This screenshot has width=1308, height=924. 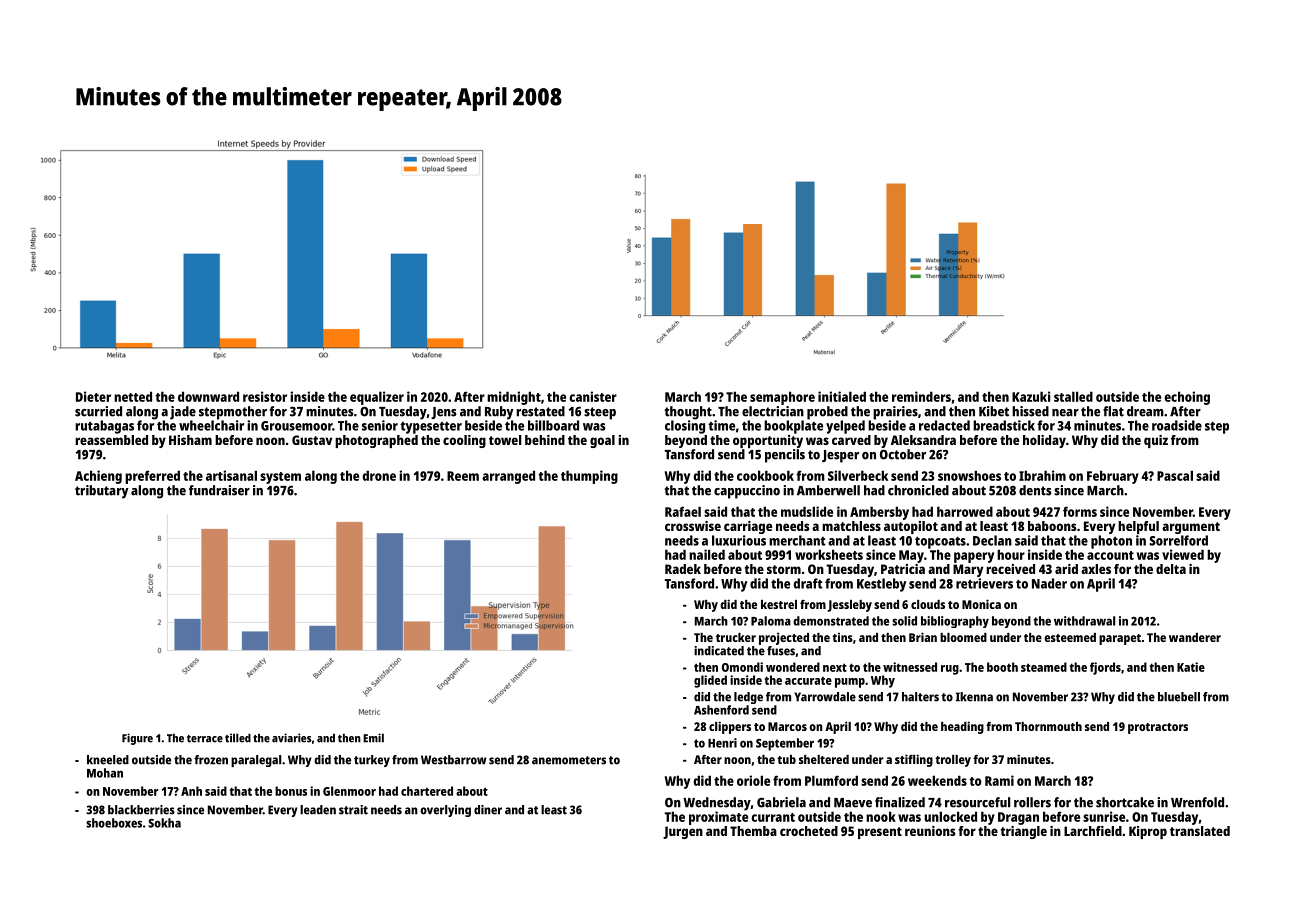 I want to click on Westbarrow, so click(x=454, y=760).
